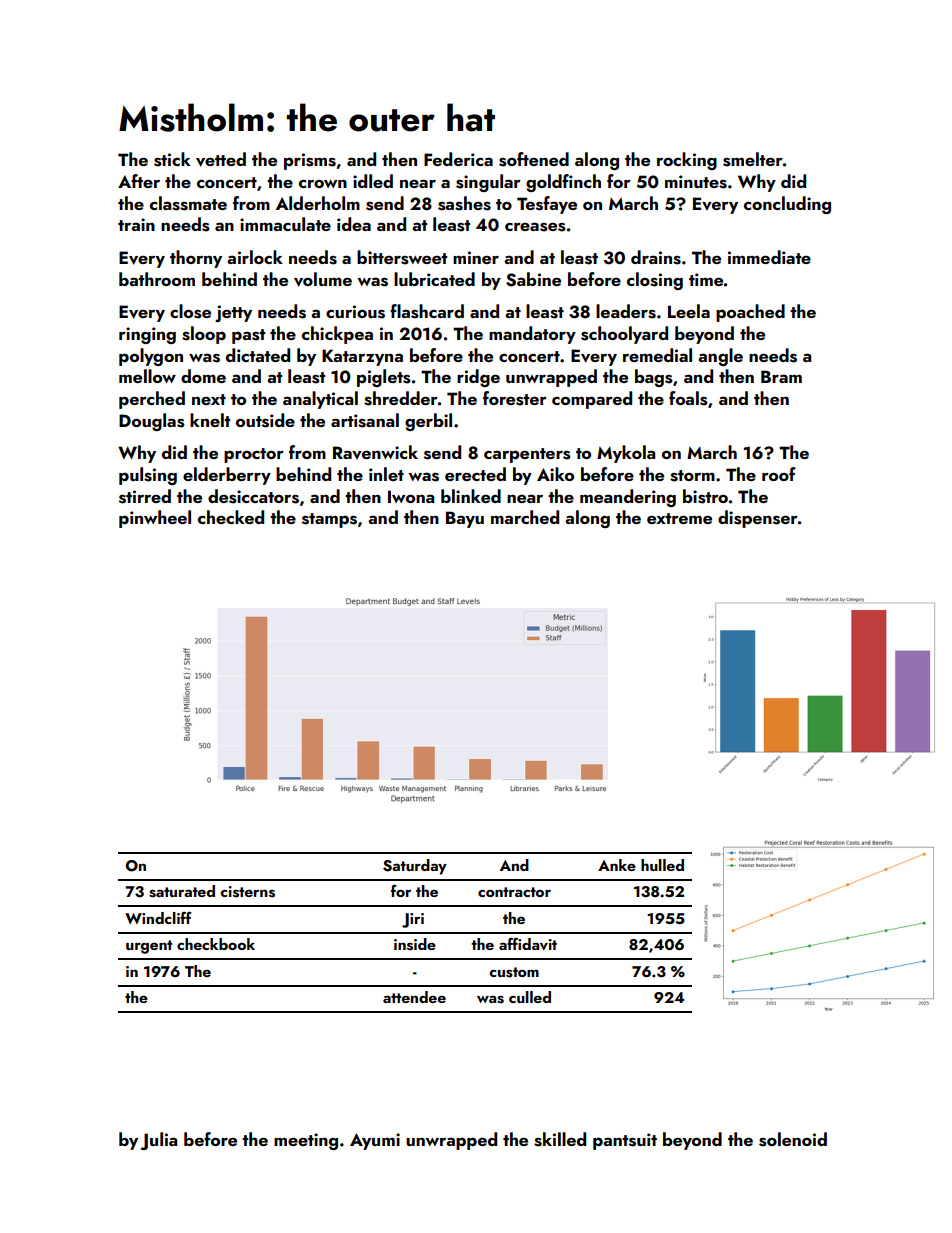 This screenshot has height=1233, width=952. I want to click on hulled, so click(662, 865).
